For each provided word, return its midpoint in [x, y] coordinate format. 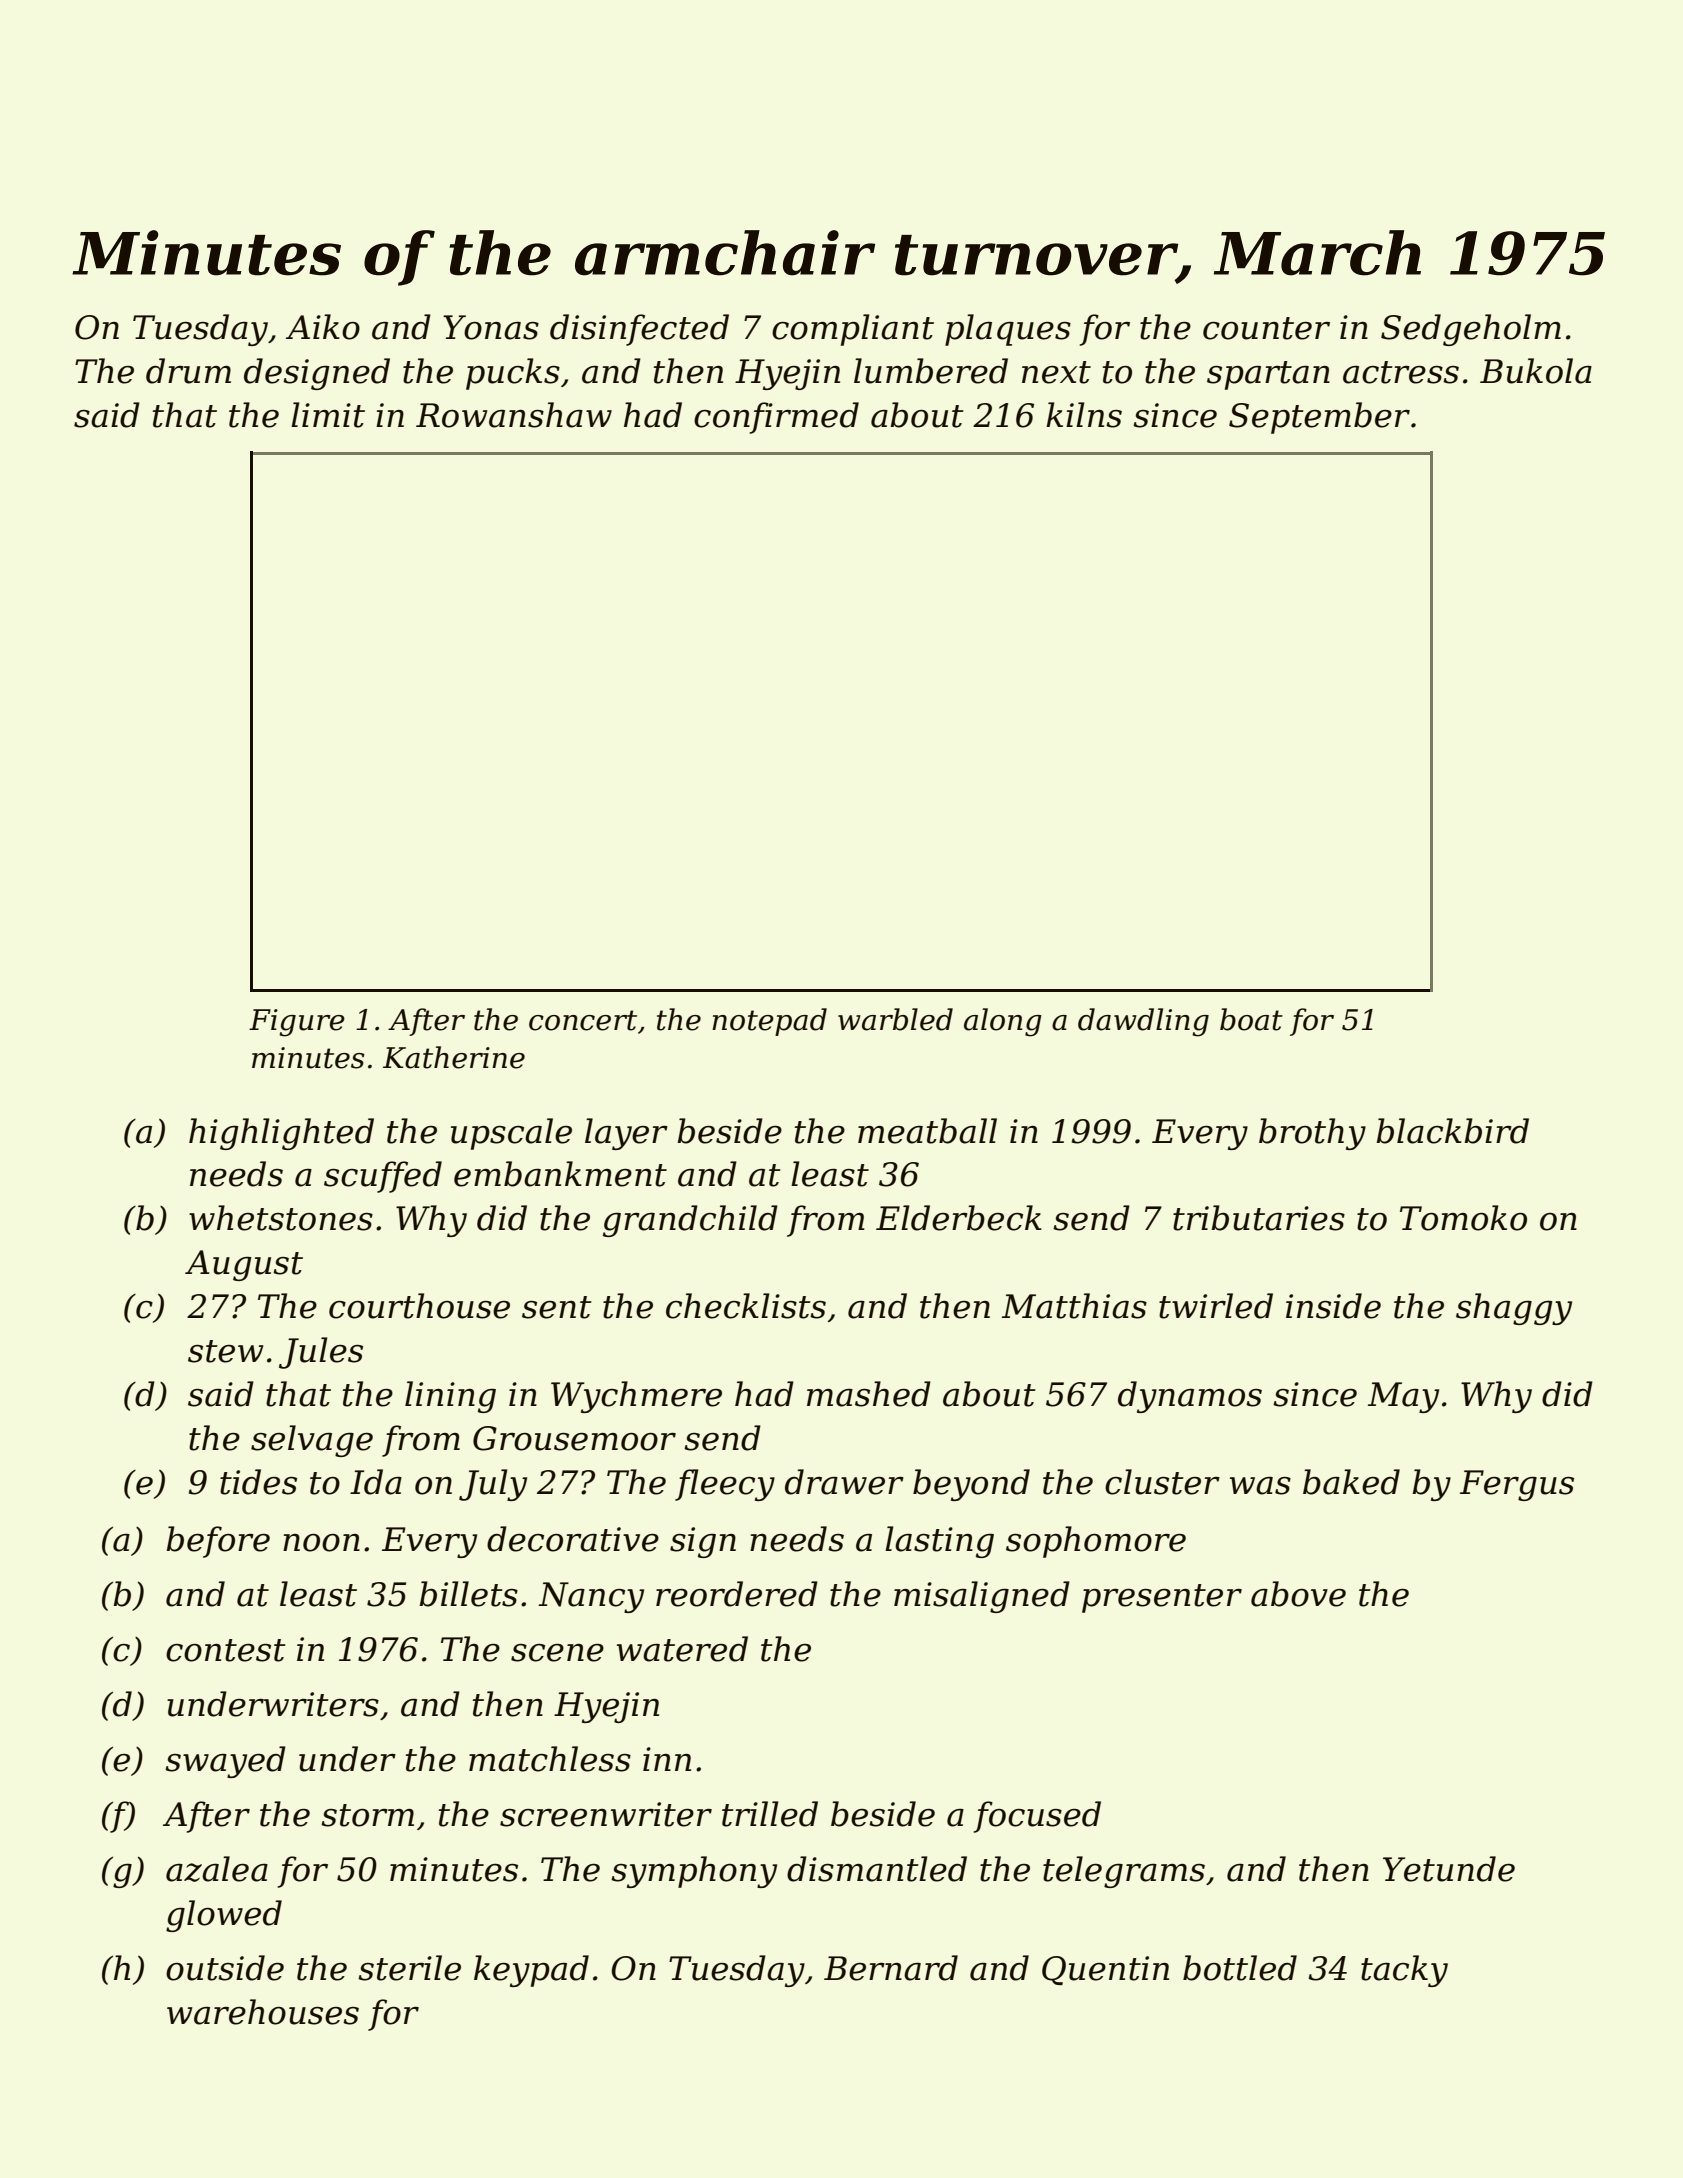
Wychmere [636, 1397]
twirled [1216, 1306]
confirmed [776, 418]
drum [188, 371]
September [1319, 418]
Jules [321, 1353]
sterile [409, 1968]
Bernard [891, 1968]
